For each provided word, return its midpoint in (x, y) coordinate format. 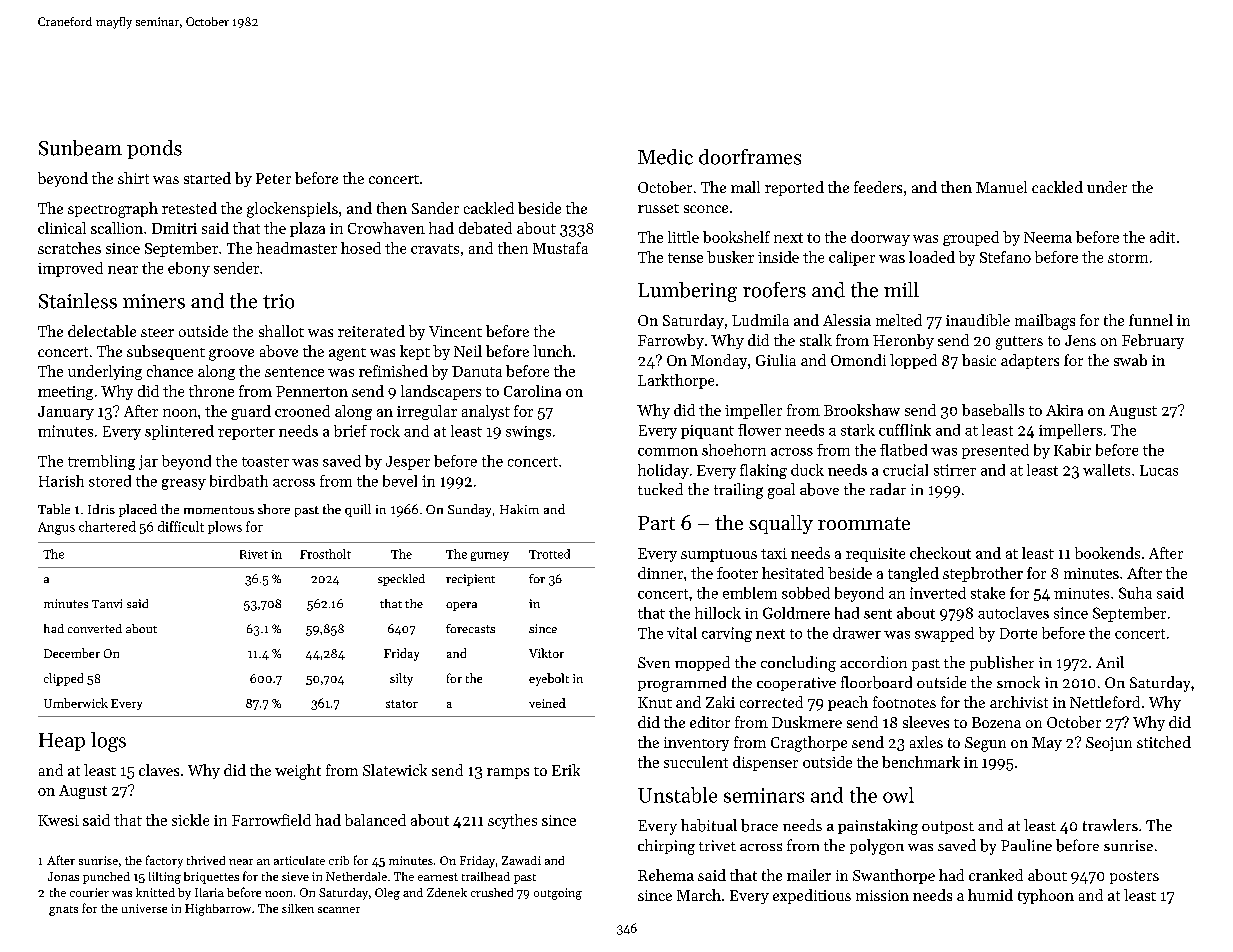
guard (251, 412)
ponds (154, 149)
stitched (1164, 742)
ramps (508, 773)
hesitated (793, 573)
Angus (56, 528)
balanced (375, 820)
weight (298, 772)
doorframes (750, 157)
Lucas (1159, 470)
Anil (1110, 662)
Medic (665, 157)
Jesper (408, 463)
